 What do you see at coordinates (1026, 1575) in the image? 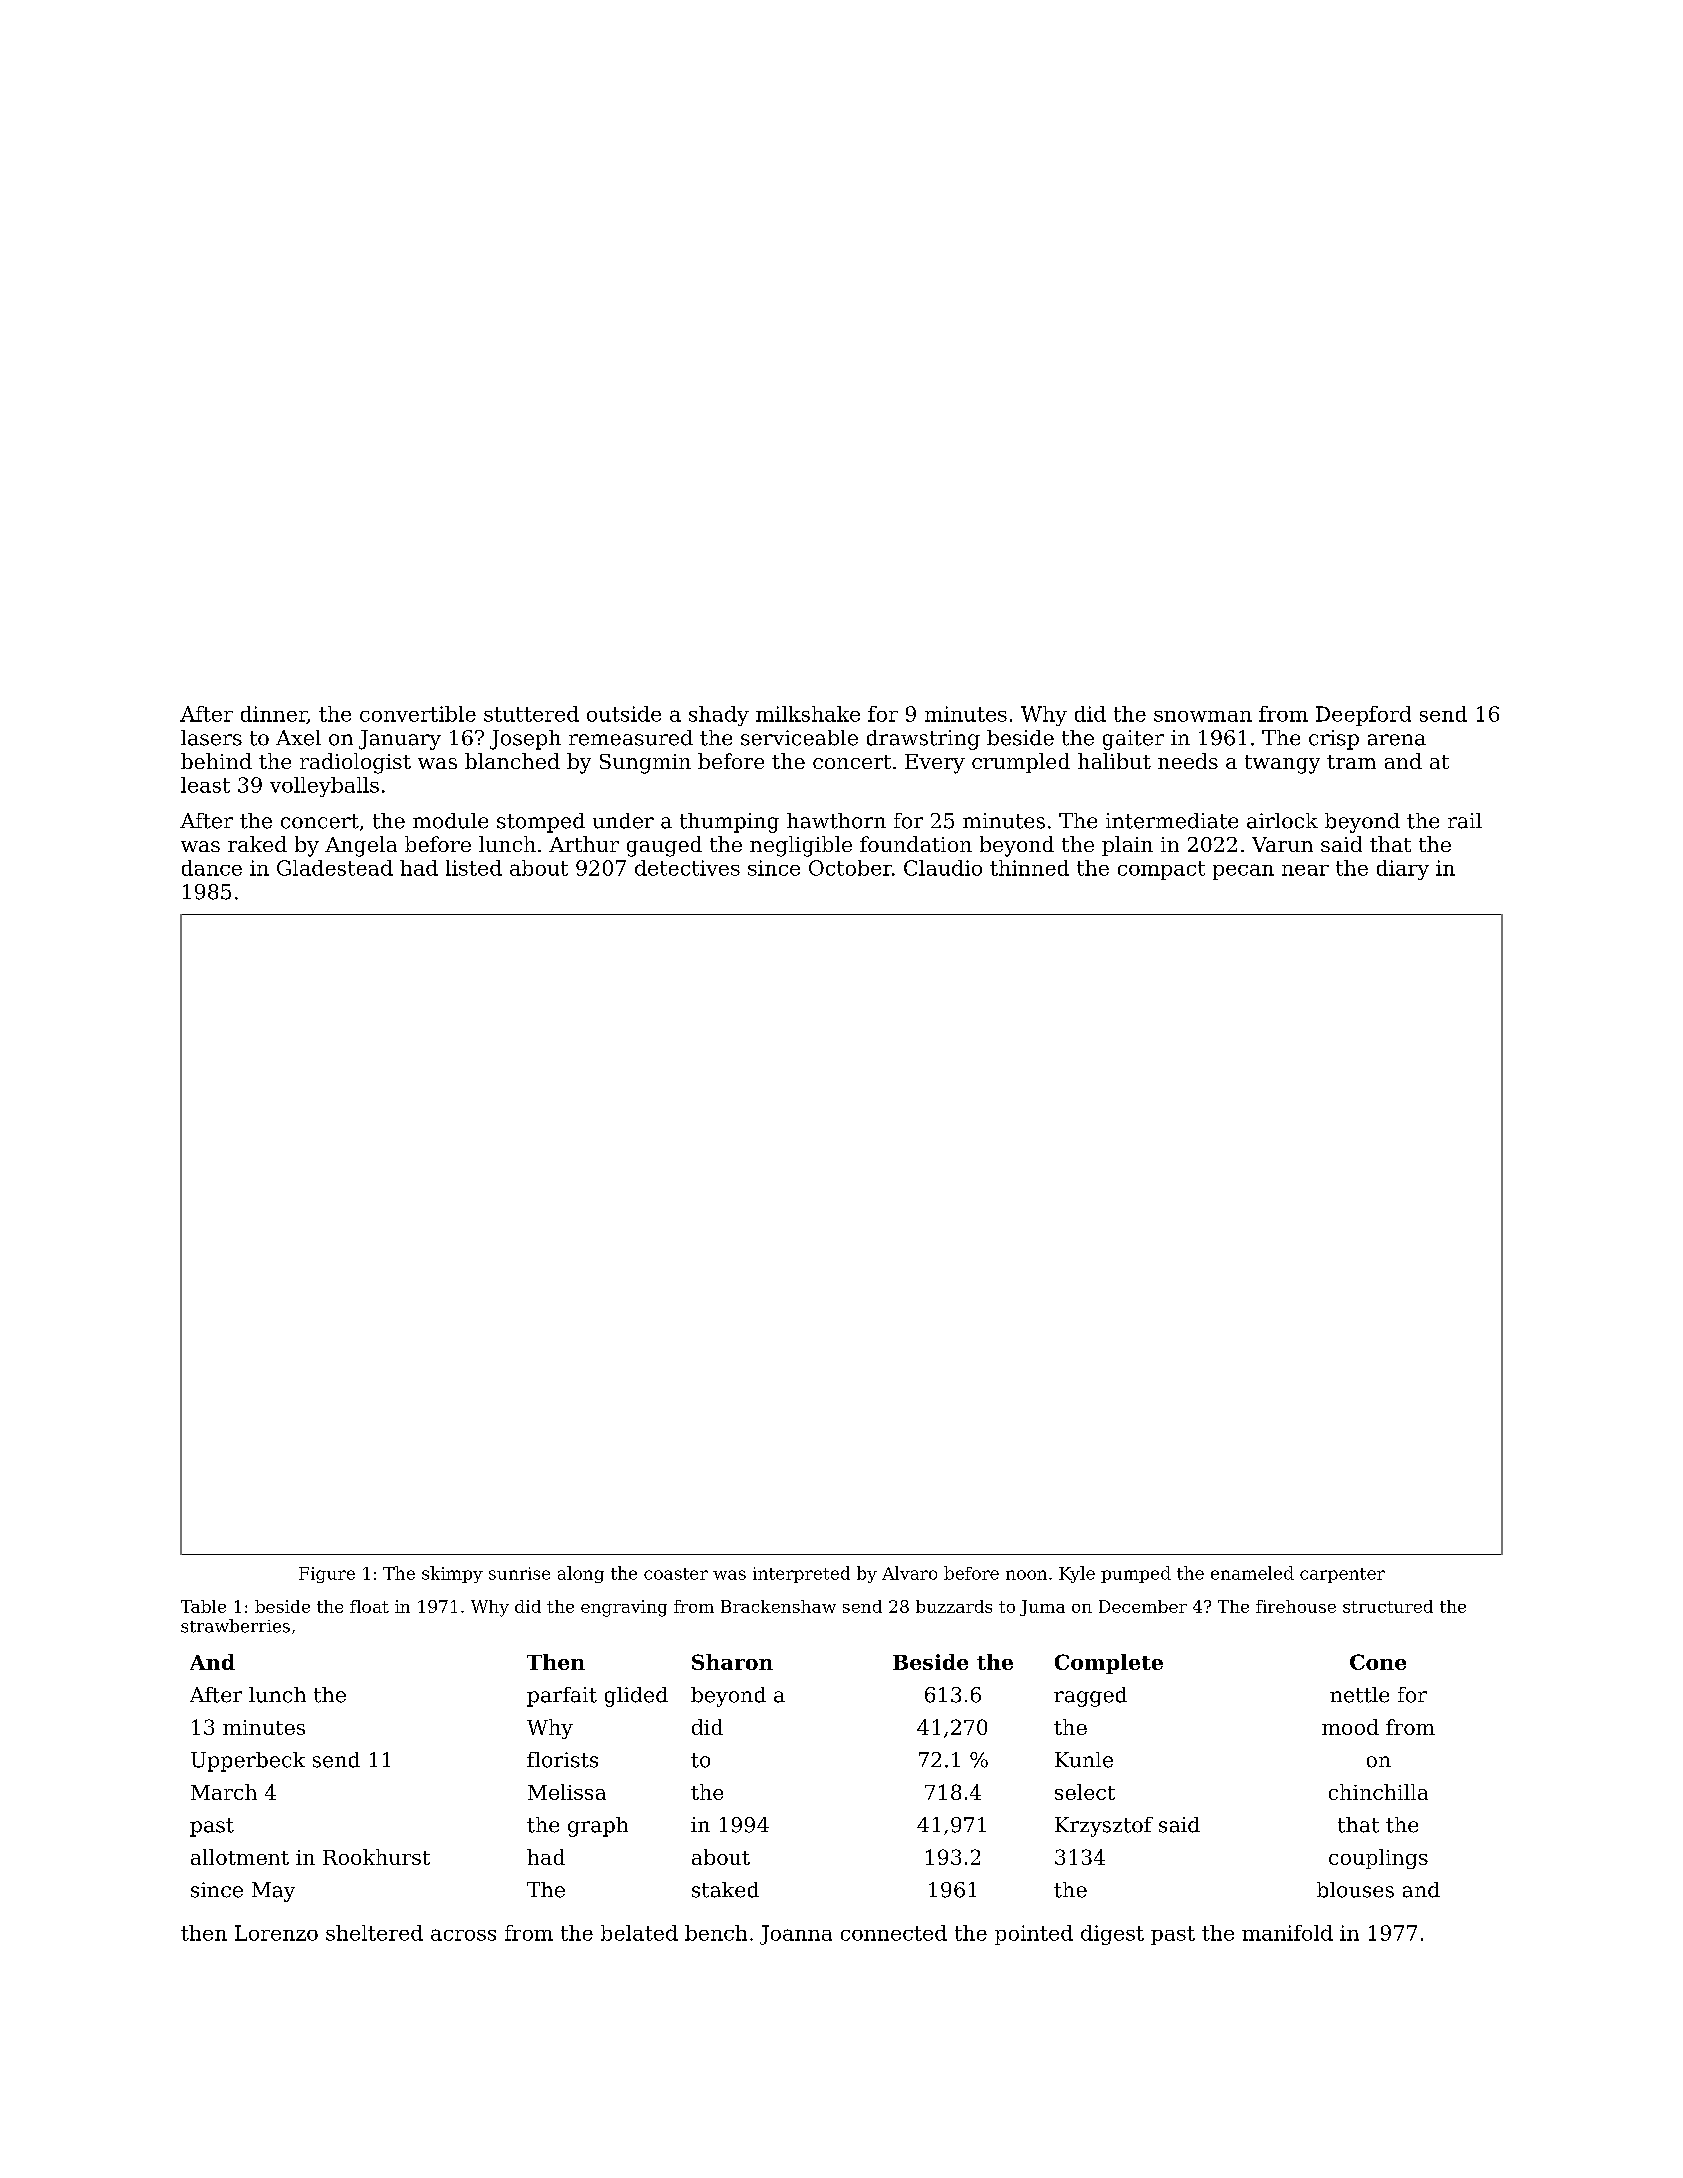
I see `noon` at bounding box center [1026, 1575].
